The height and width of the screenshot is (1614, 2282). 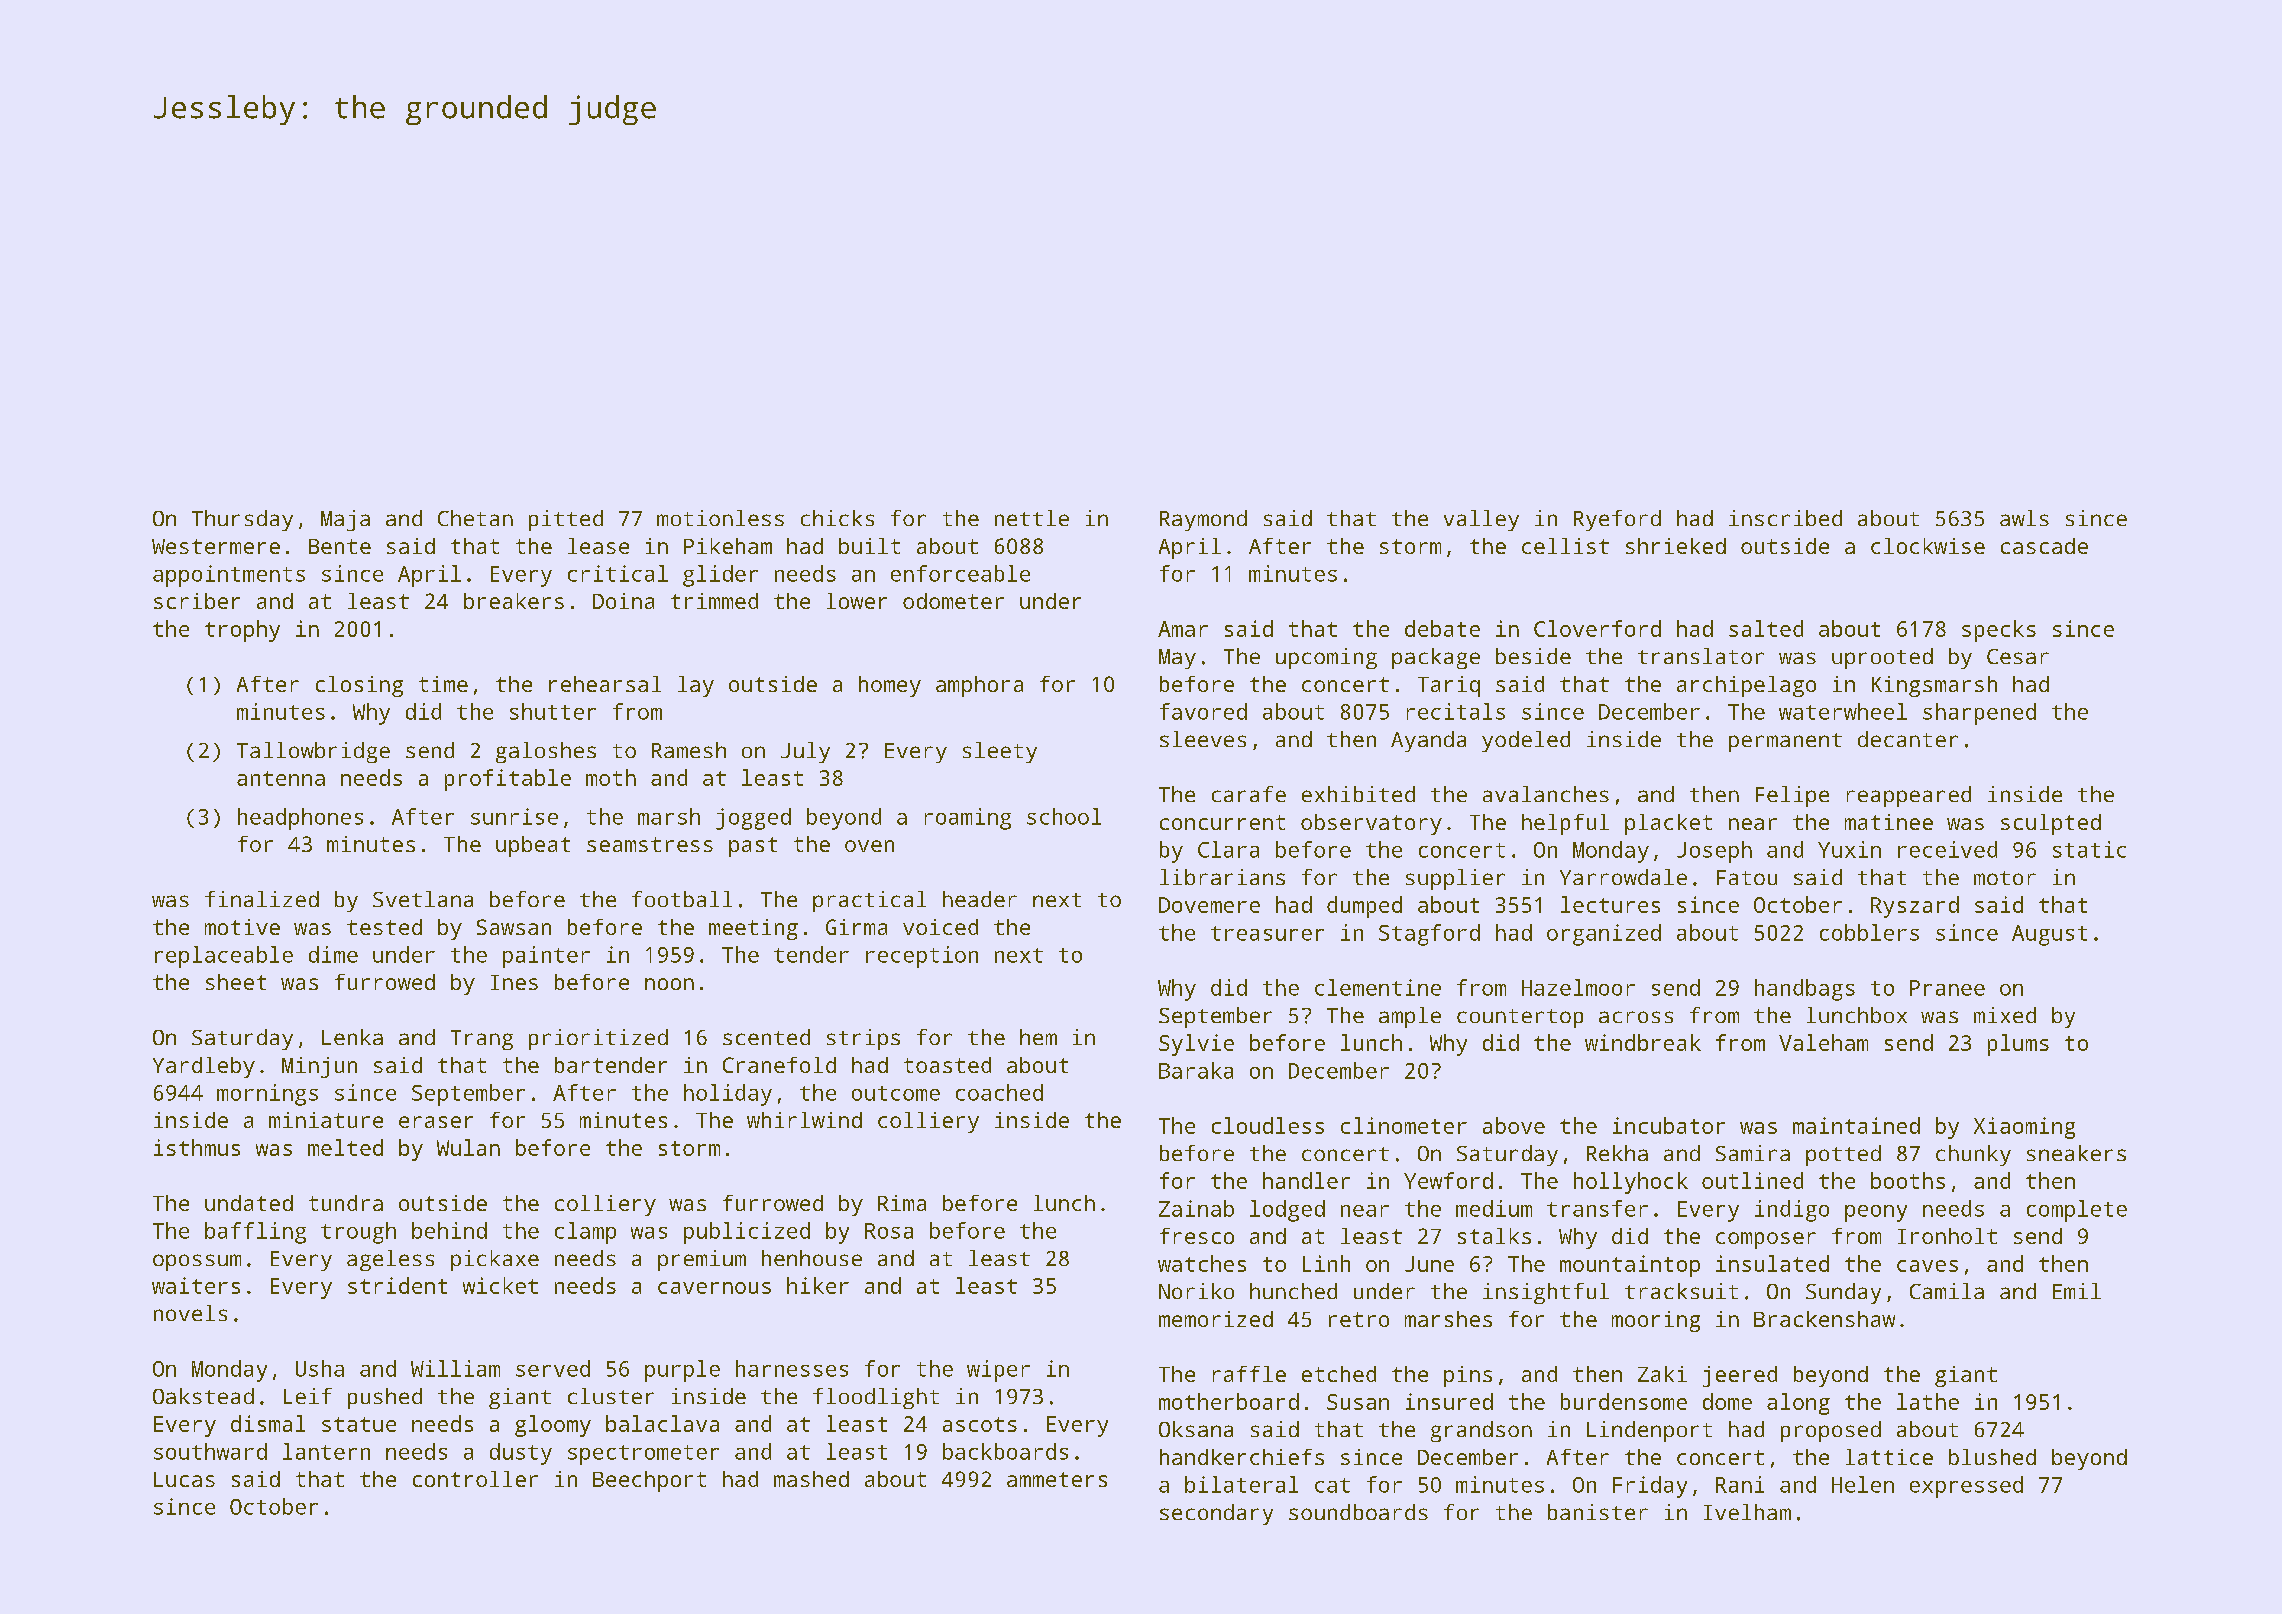 What do you see at coordinates (2024, 518) in the screenshot?
I see `awls` at bounding box center [2024, 518].
